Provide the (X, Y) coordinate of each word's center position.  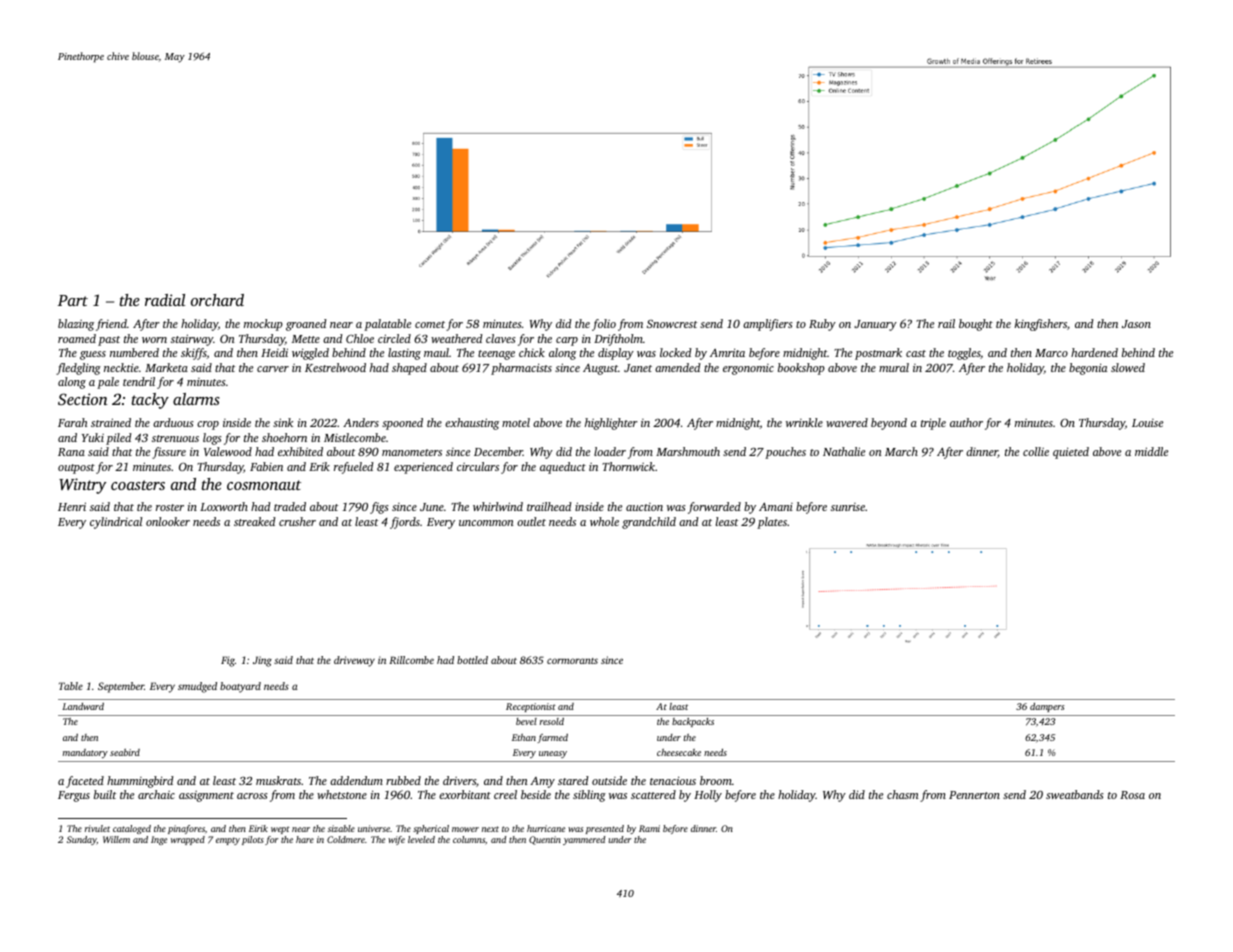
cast (916, 353)
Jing (262, 661)
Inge (159, 840)
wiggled (310, 354)
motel (516, 422)
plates (772, 523)
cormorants (572, 661)
